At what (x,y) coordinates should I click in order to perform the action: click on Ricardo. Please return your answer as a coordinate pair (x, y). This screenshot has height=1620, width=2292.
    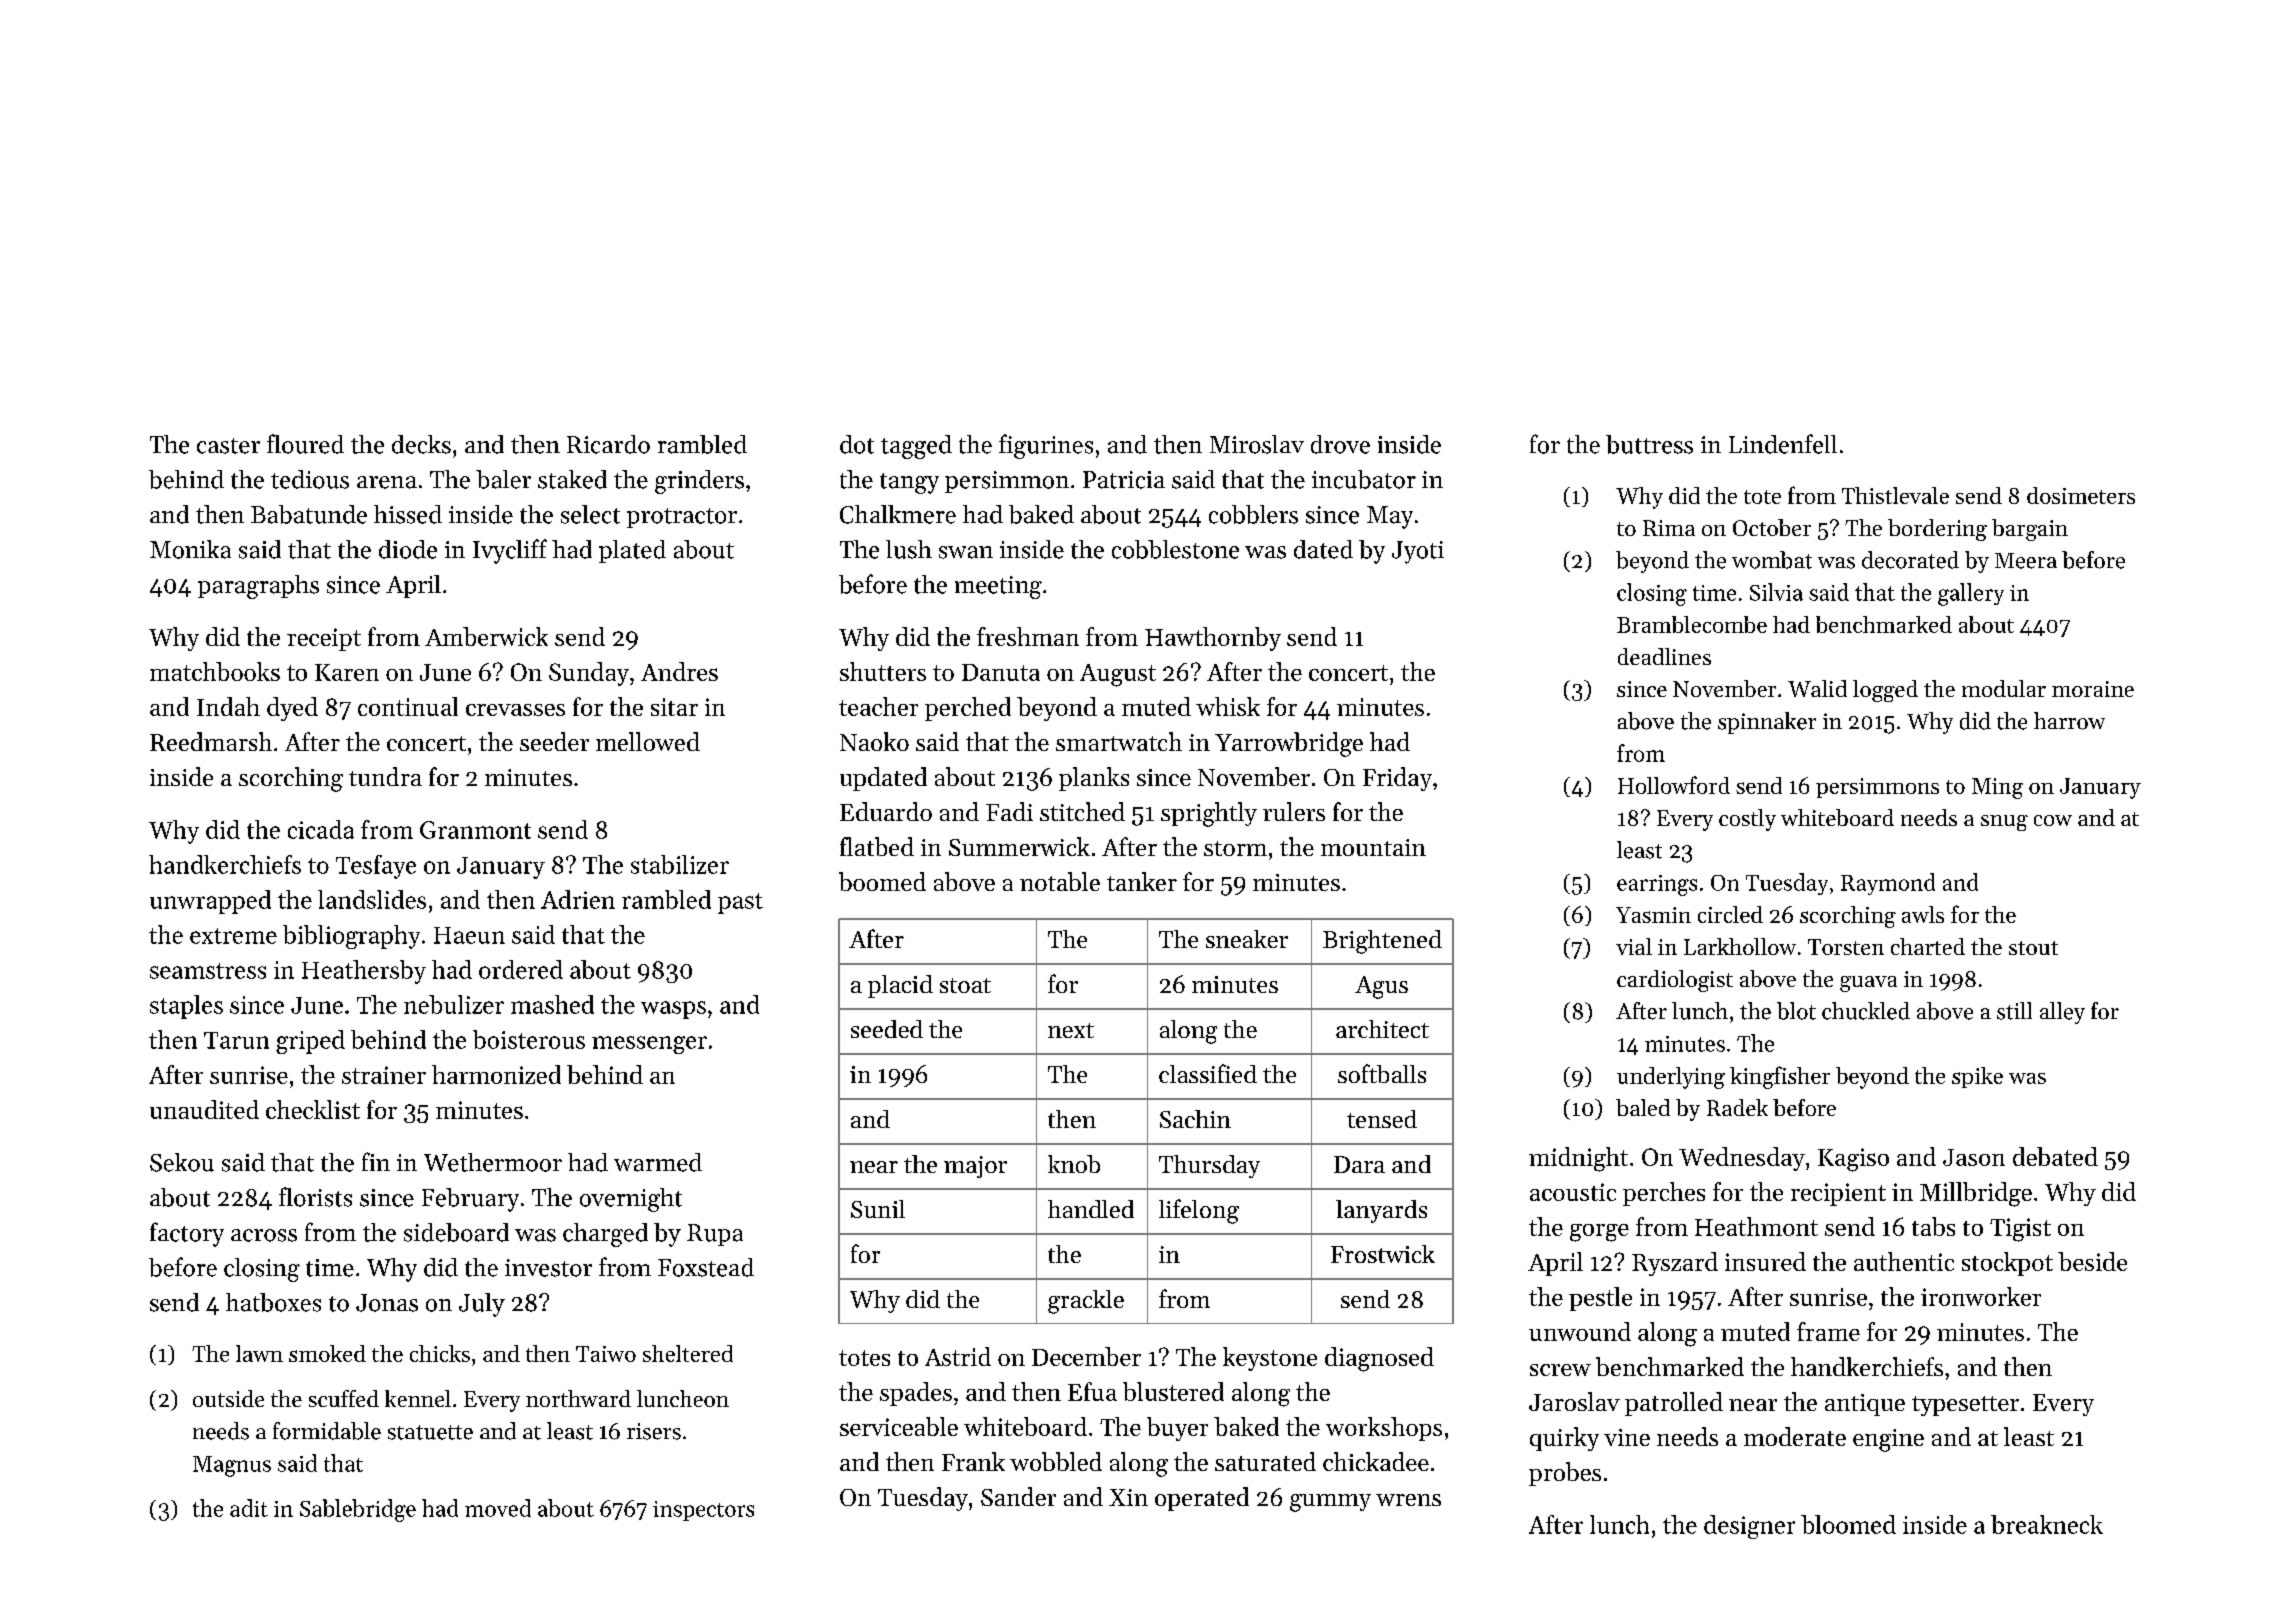
    Looking at the image, I should click on (608, 444).
